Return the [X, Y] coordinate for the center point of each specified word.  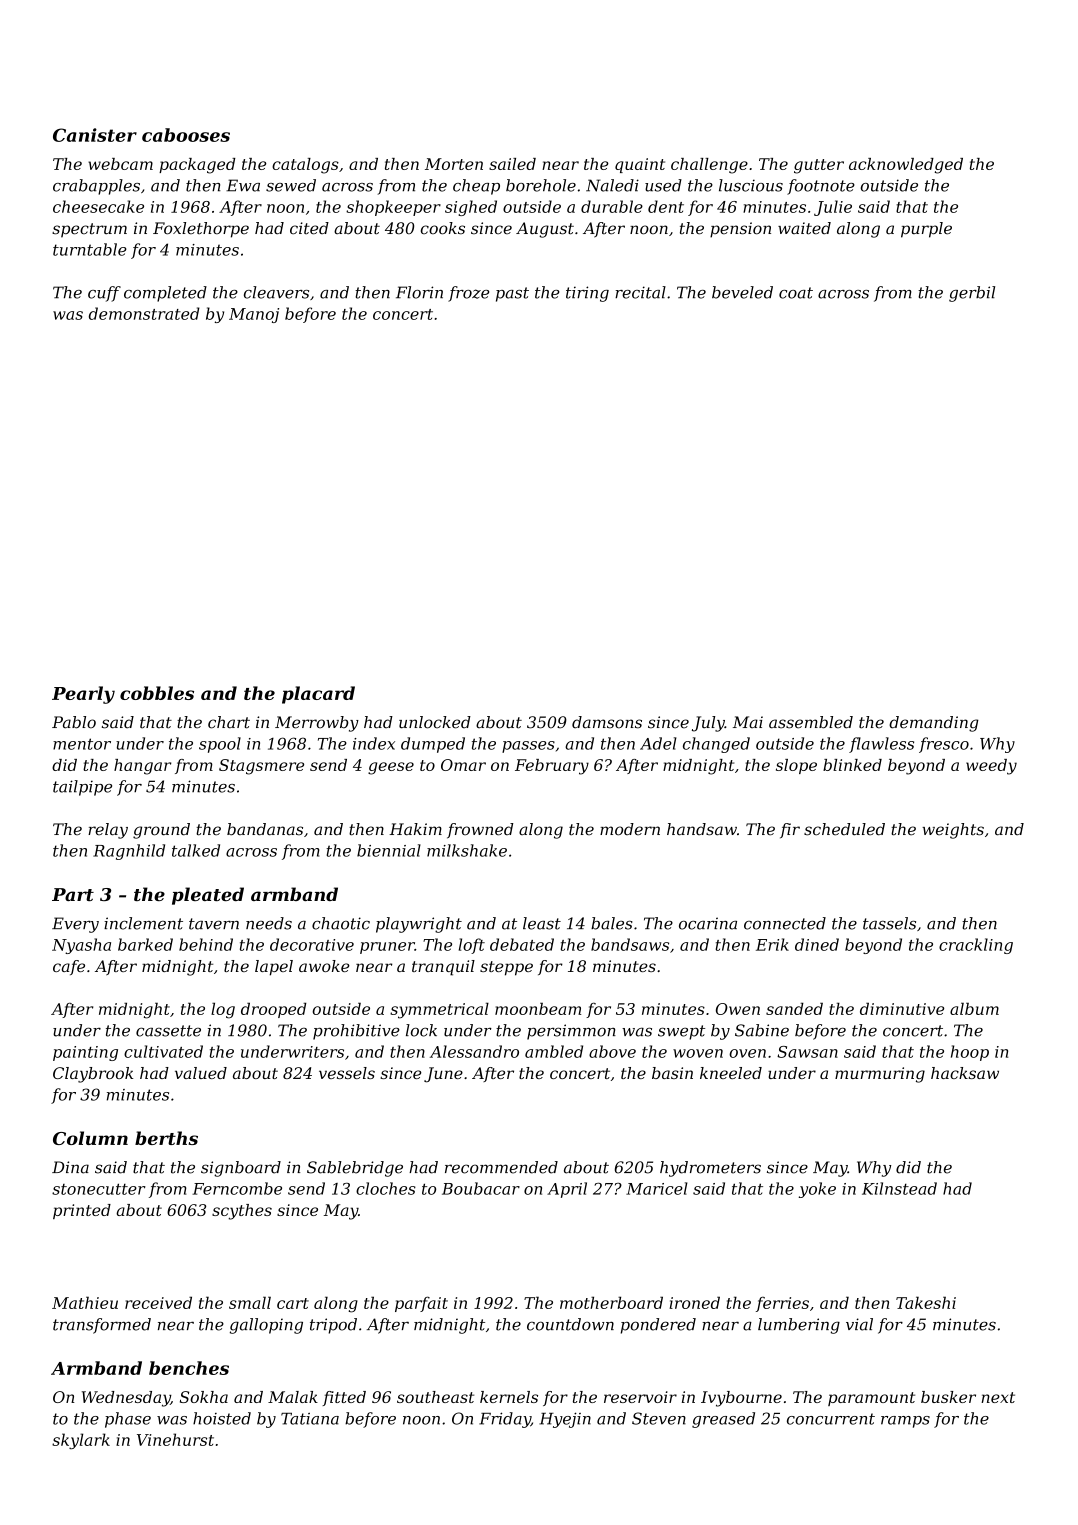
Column [90, 1138]
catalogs [305, 166]
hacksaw [965, 1073]
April [567, 1190]
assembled [811, 722]
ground [161, 831]
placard [318, 695]
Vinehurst [175, 1439]
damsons [607, 722]
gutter [819, 166]
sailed [512, 164]
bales [612, 923]
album [974, 1008]
